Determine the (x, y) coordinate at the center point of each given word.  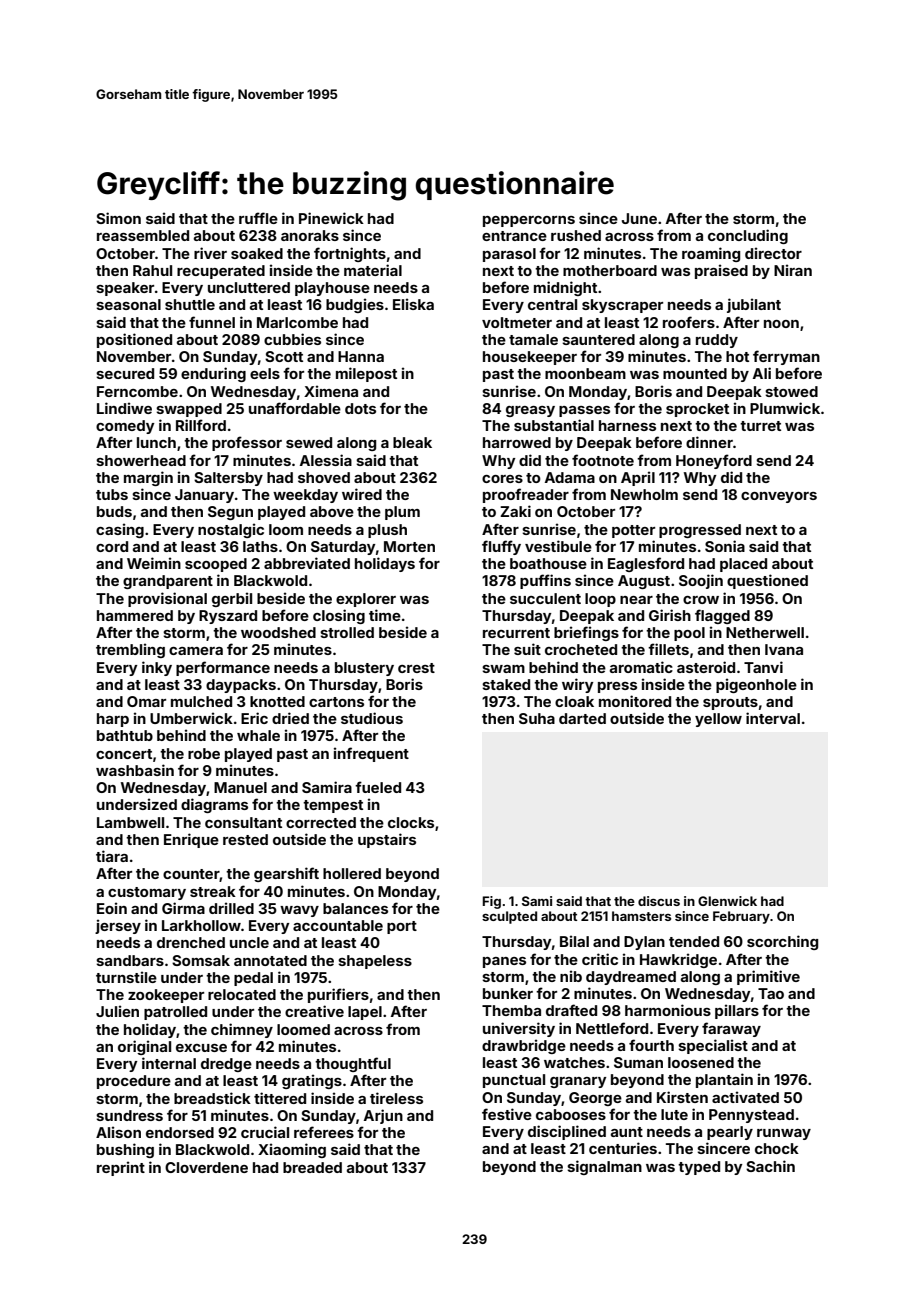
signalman (604, 1167)
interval (773, 718)
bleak (412, 442)
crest (416, 668)
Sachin (770, 1166)
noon (781, 324)
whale (258, 735)
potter (633, 531)
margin (148, 478)
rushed (576, 235)
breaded (312, 1167)
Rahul (152, 270)
